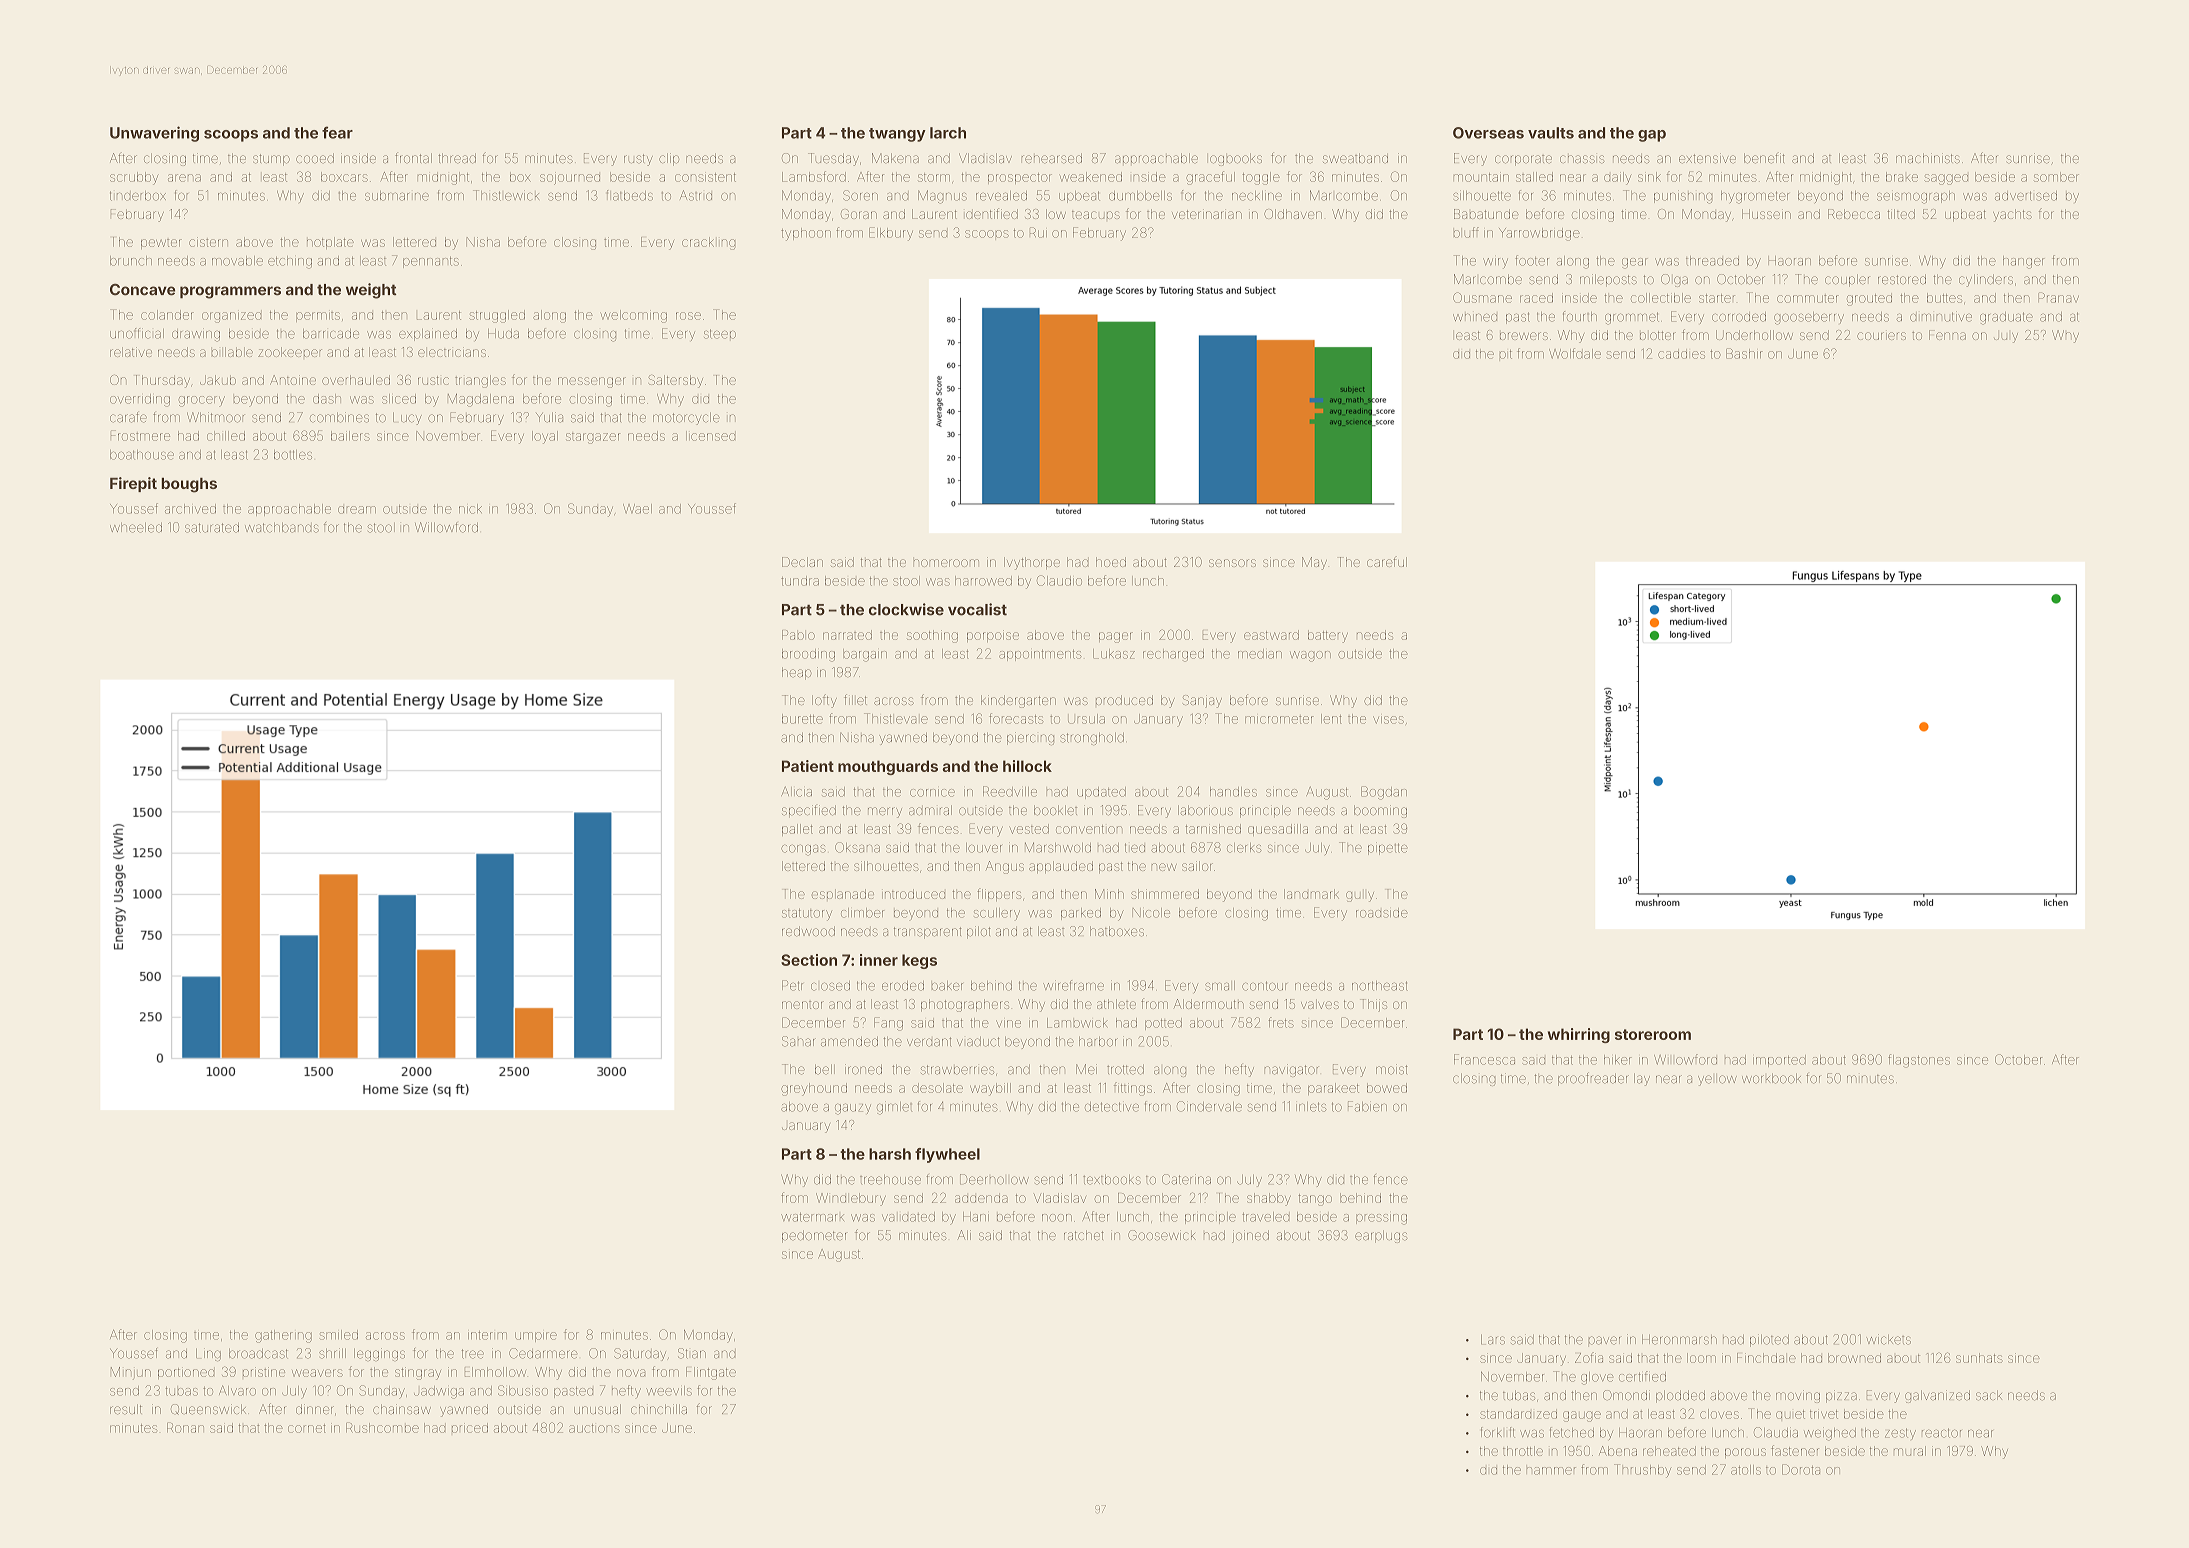 The image size is (2189, 1548). Describe the element at coordinates (594, 1428) in the image. I see `auctions` at that location.
